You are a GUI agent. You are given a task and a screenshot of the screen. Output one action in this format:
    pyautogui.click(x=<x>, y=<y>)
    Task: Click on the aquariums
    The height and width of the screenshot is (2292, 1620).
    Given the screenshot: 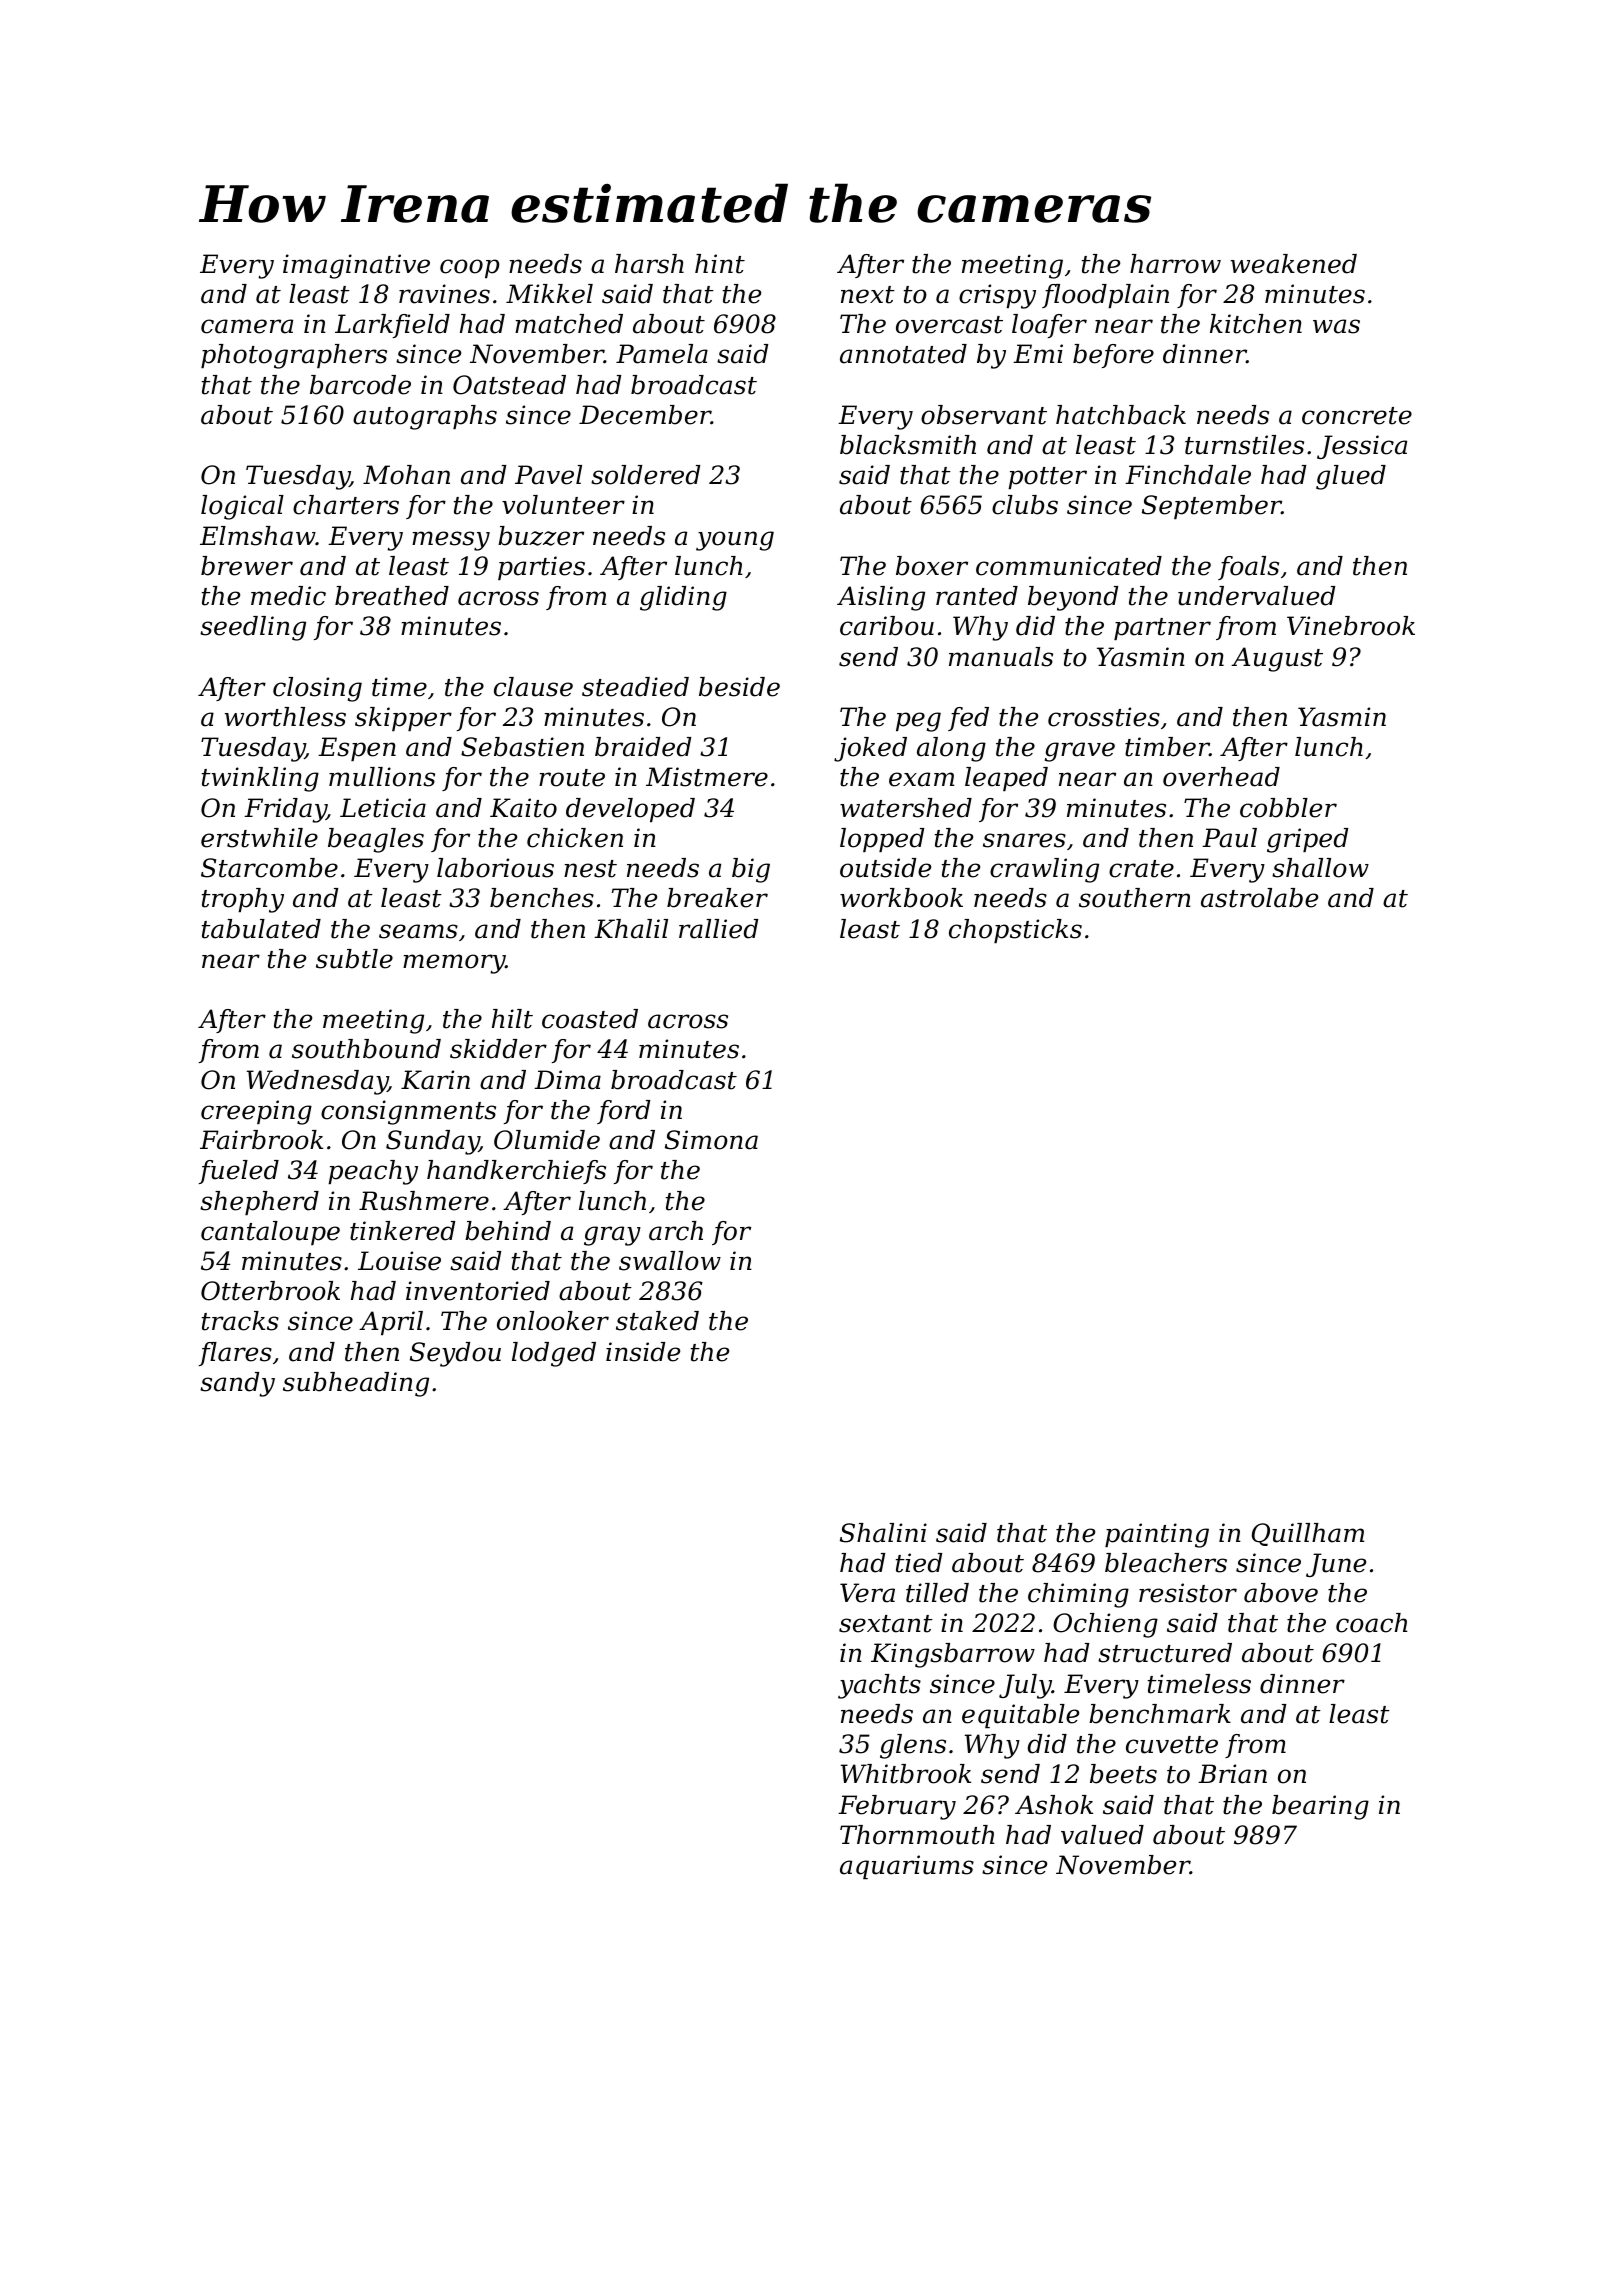 What is the action you would take?
    pyautogui.click(x=907, y=1867)
